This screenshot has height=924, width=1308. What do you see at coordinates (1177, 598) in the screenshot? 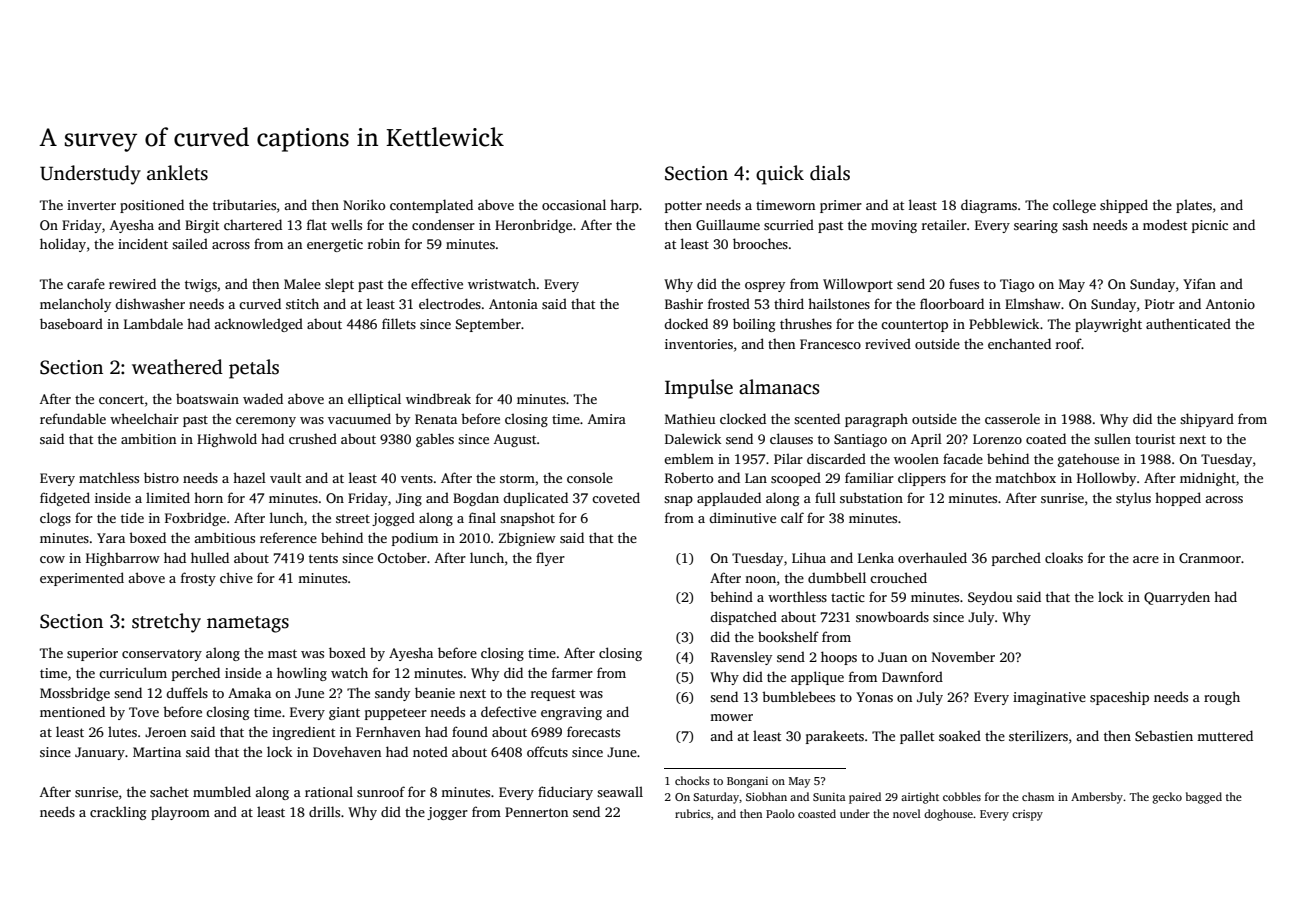
I see `Quarryden` at bounding box center [1177, 598].
